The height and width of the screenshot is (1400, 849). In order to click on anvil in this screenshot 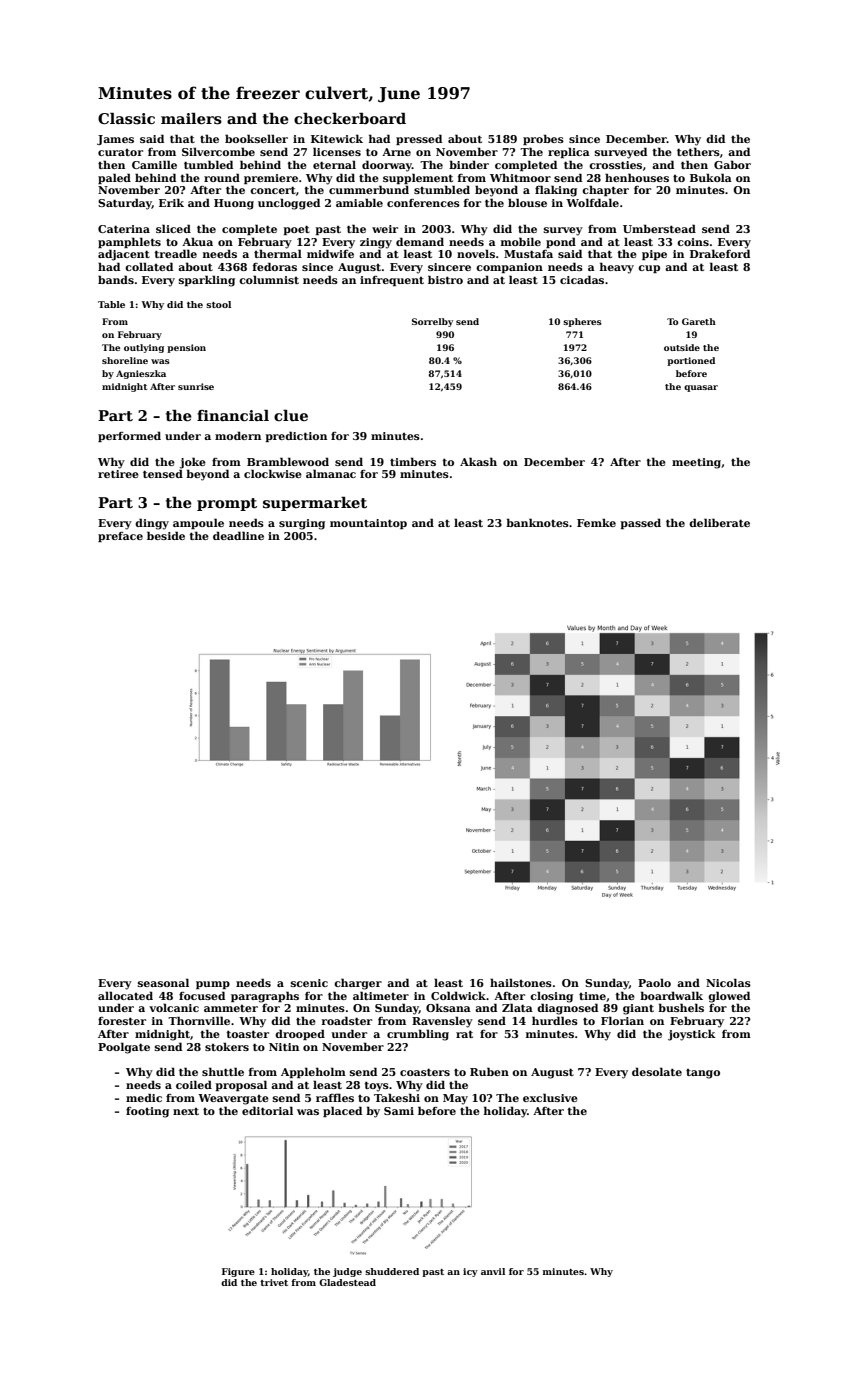, I will do `click(493, 1271)`.
